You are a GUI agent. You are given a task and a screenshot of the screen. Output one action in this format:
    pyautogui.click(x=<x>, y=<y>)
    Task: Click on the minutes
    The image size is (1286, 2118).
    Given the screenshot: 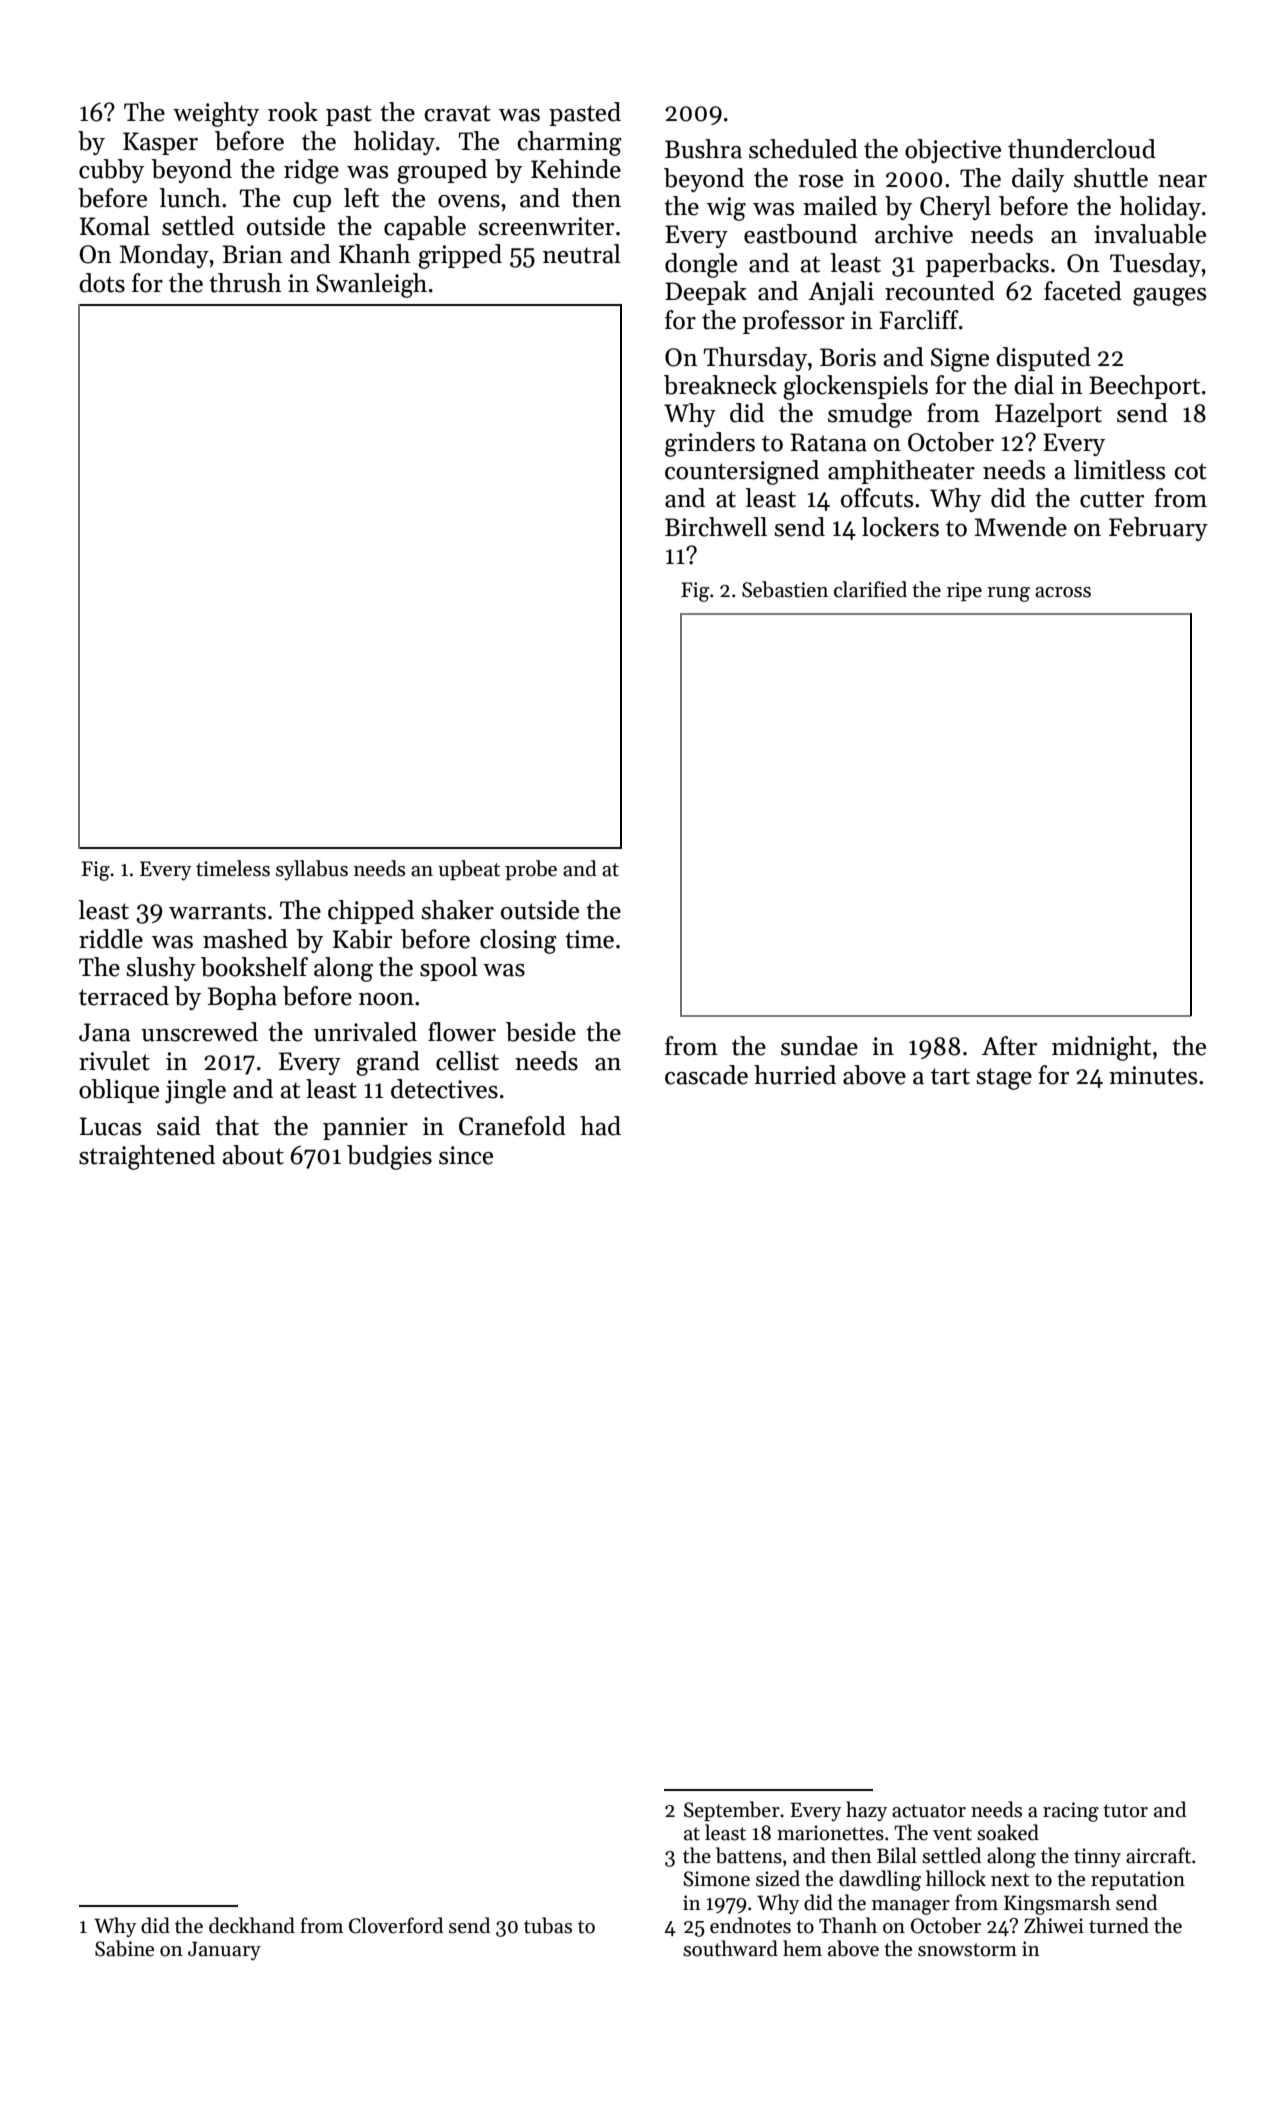 What is the action you would take?
    pyautogui.click(x=1153, y=1075)
